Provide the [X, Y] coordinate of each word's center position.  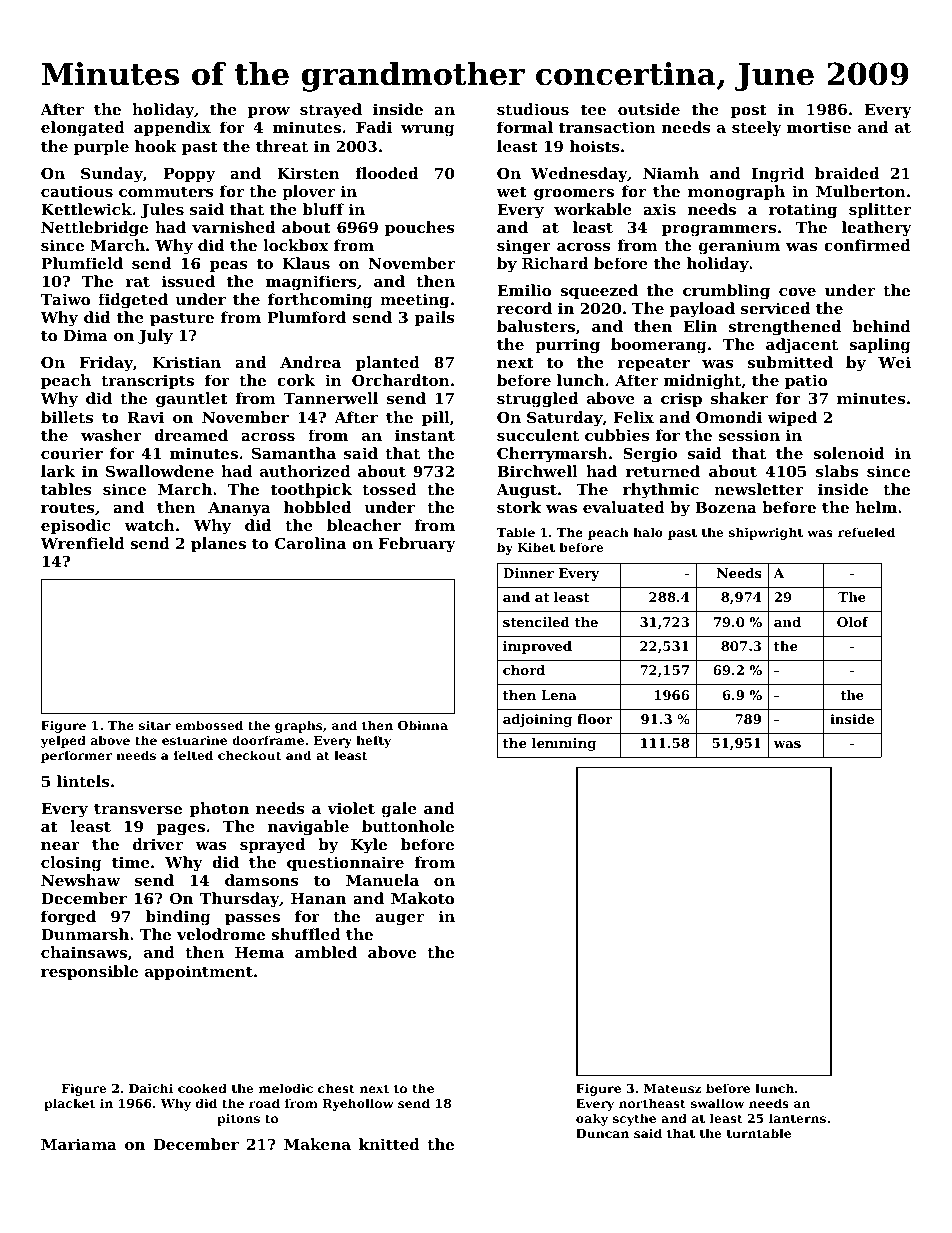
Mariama [79, 1144]
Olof [853, 622]
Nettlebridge [94, 229]
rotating [803, 211]
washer [111, 435]
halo [648, 532]
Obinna [423, 725]
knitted [389, 1144]
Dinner [528, 573]
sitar [155, 725]
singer [524, 247]
